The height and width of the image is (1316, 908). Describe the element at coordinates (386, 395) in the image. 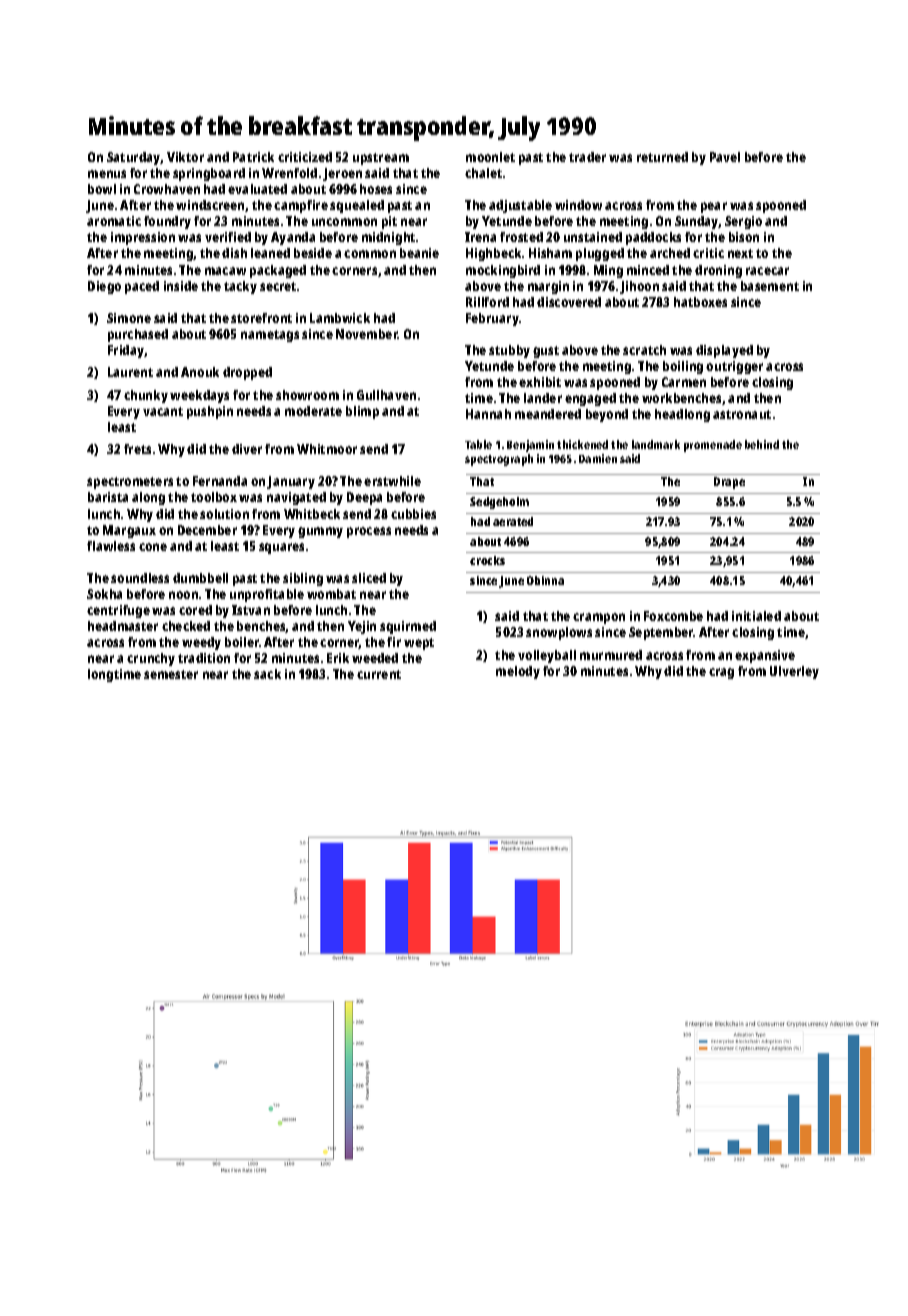

I see `Gullhaven` at that location.
